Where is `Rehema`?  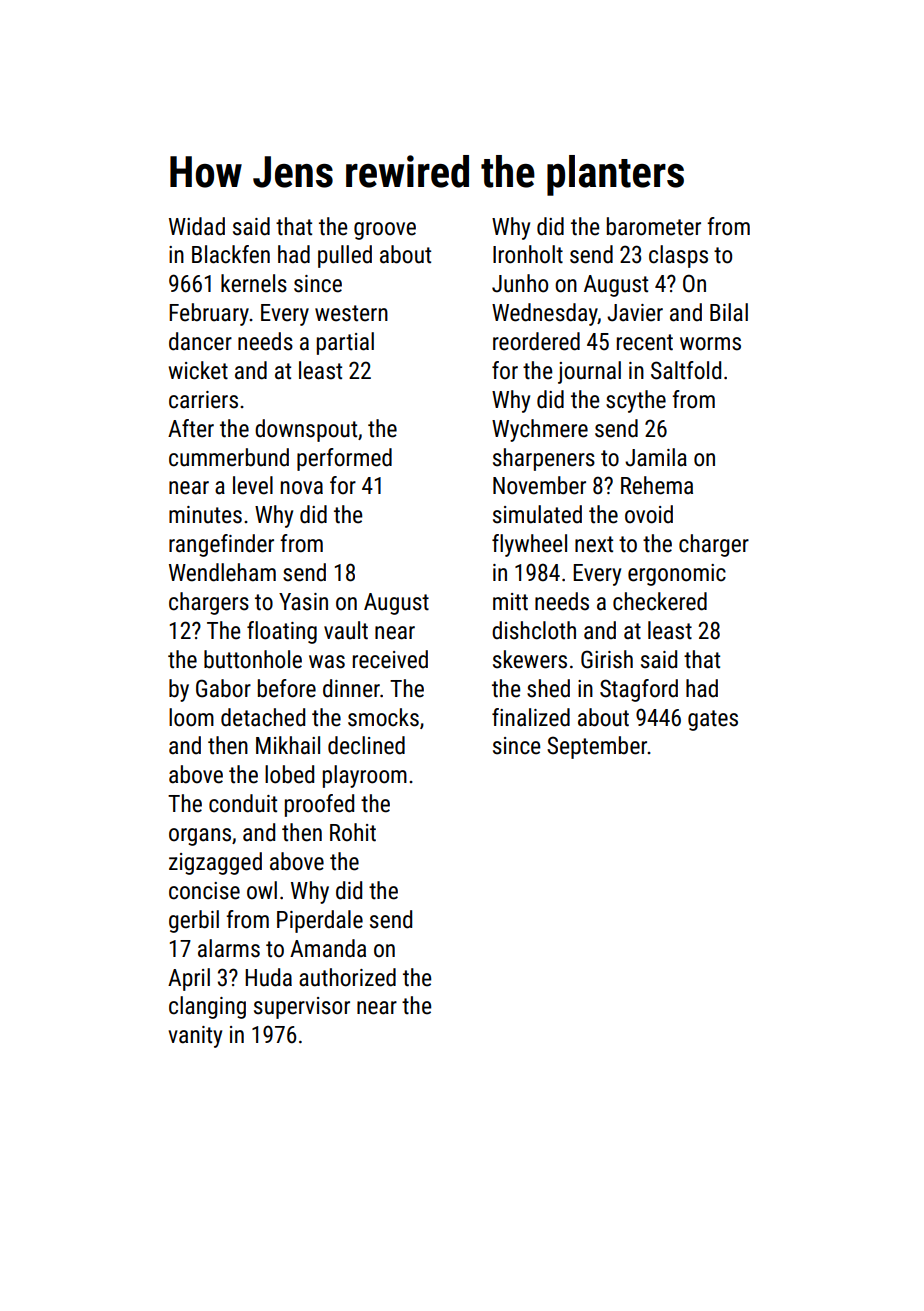
Rehema is located at coordinates (657, 485).
